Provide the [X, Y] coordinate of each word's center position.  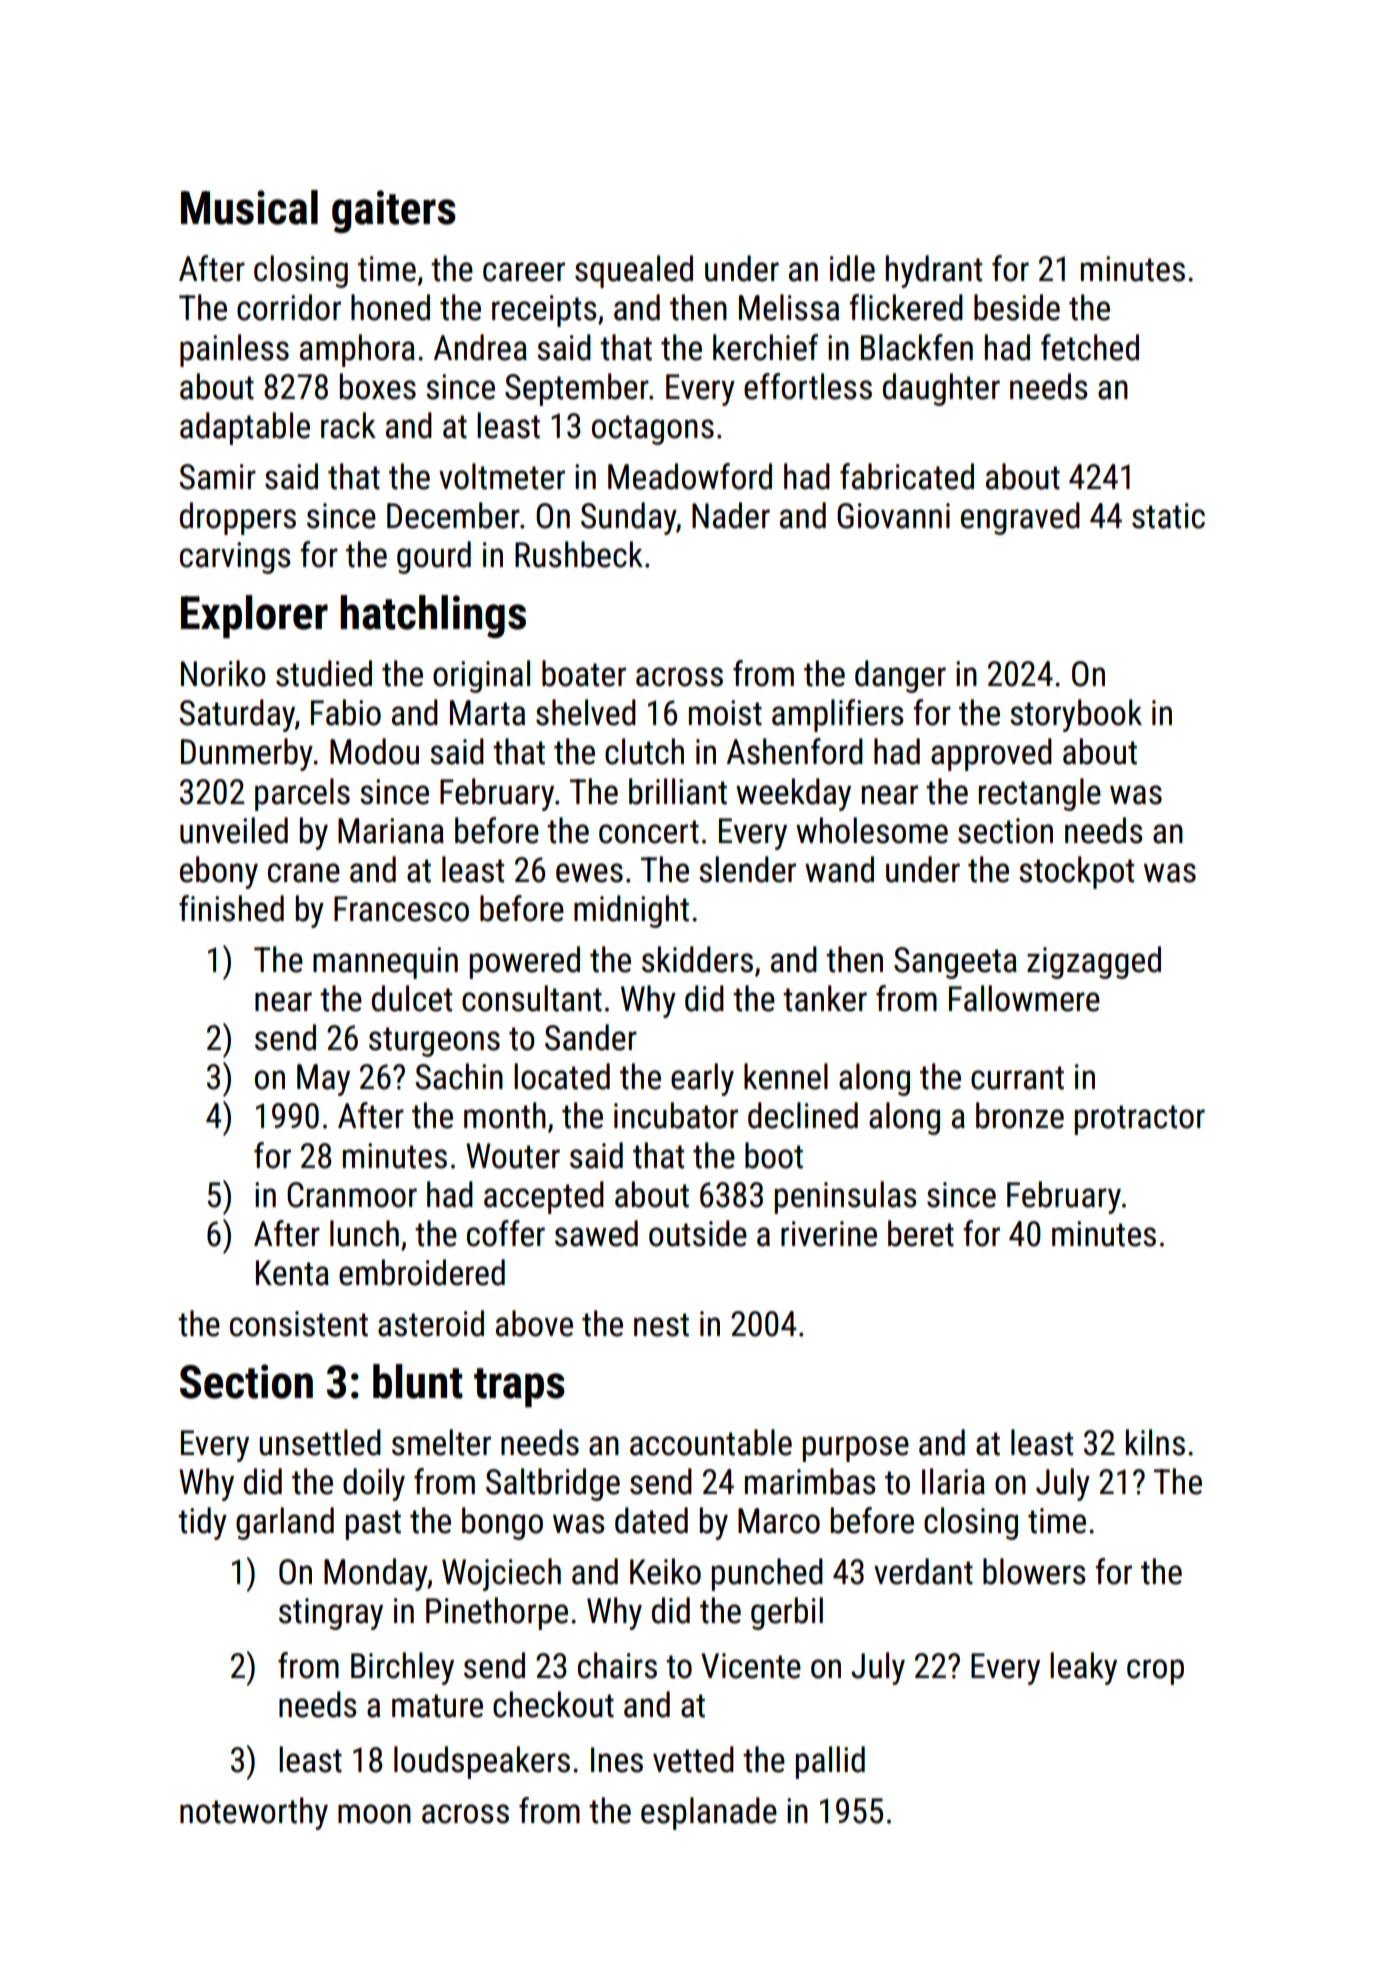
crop [1155, 1672]
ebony [219, 872]
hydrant [934, 271]
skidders [697, 959]
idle [852, 268]
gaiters [394, 211]
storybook [1076, 715]
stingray [331, 1614]
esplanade [709, 1813]
